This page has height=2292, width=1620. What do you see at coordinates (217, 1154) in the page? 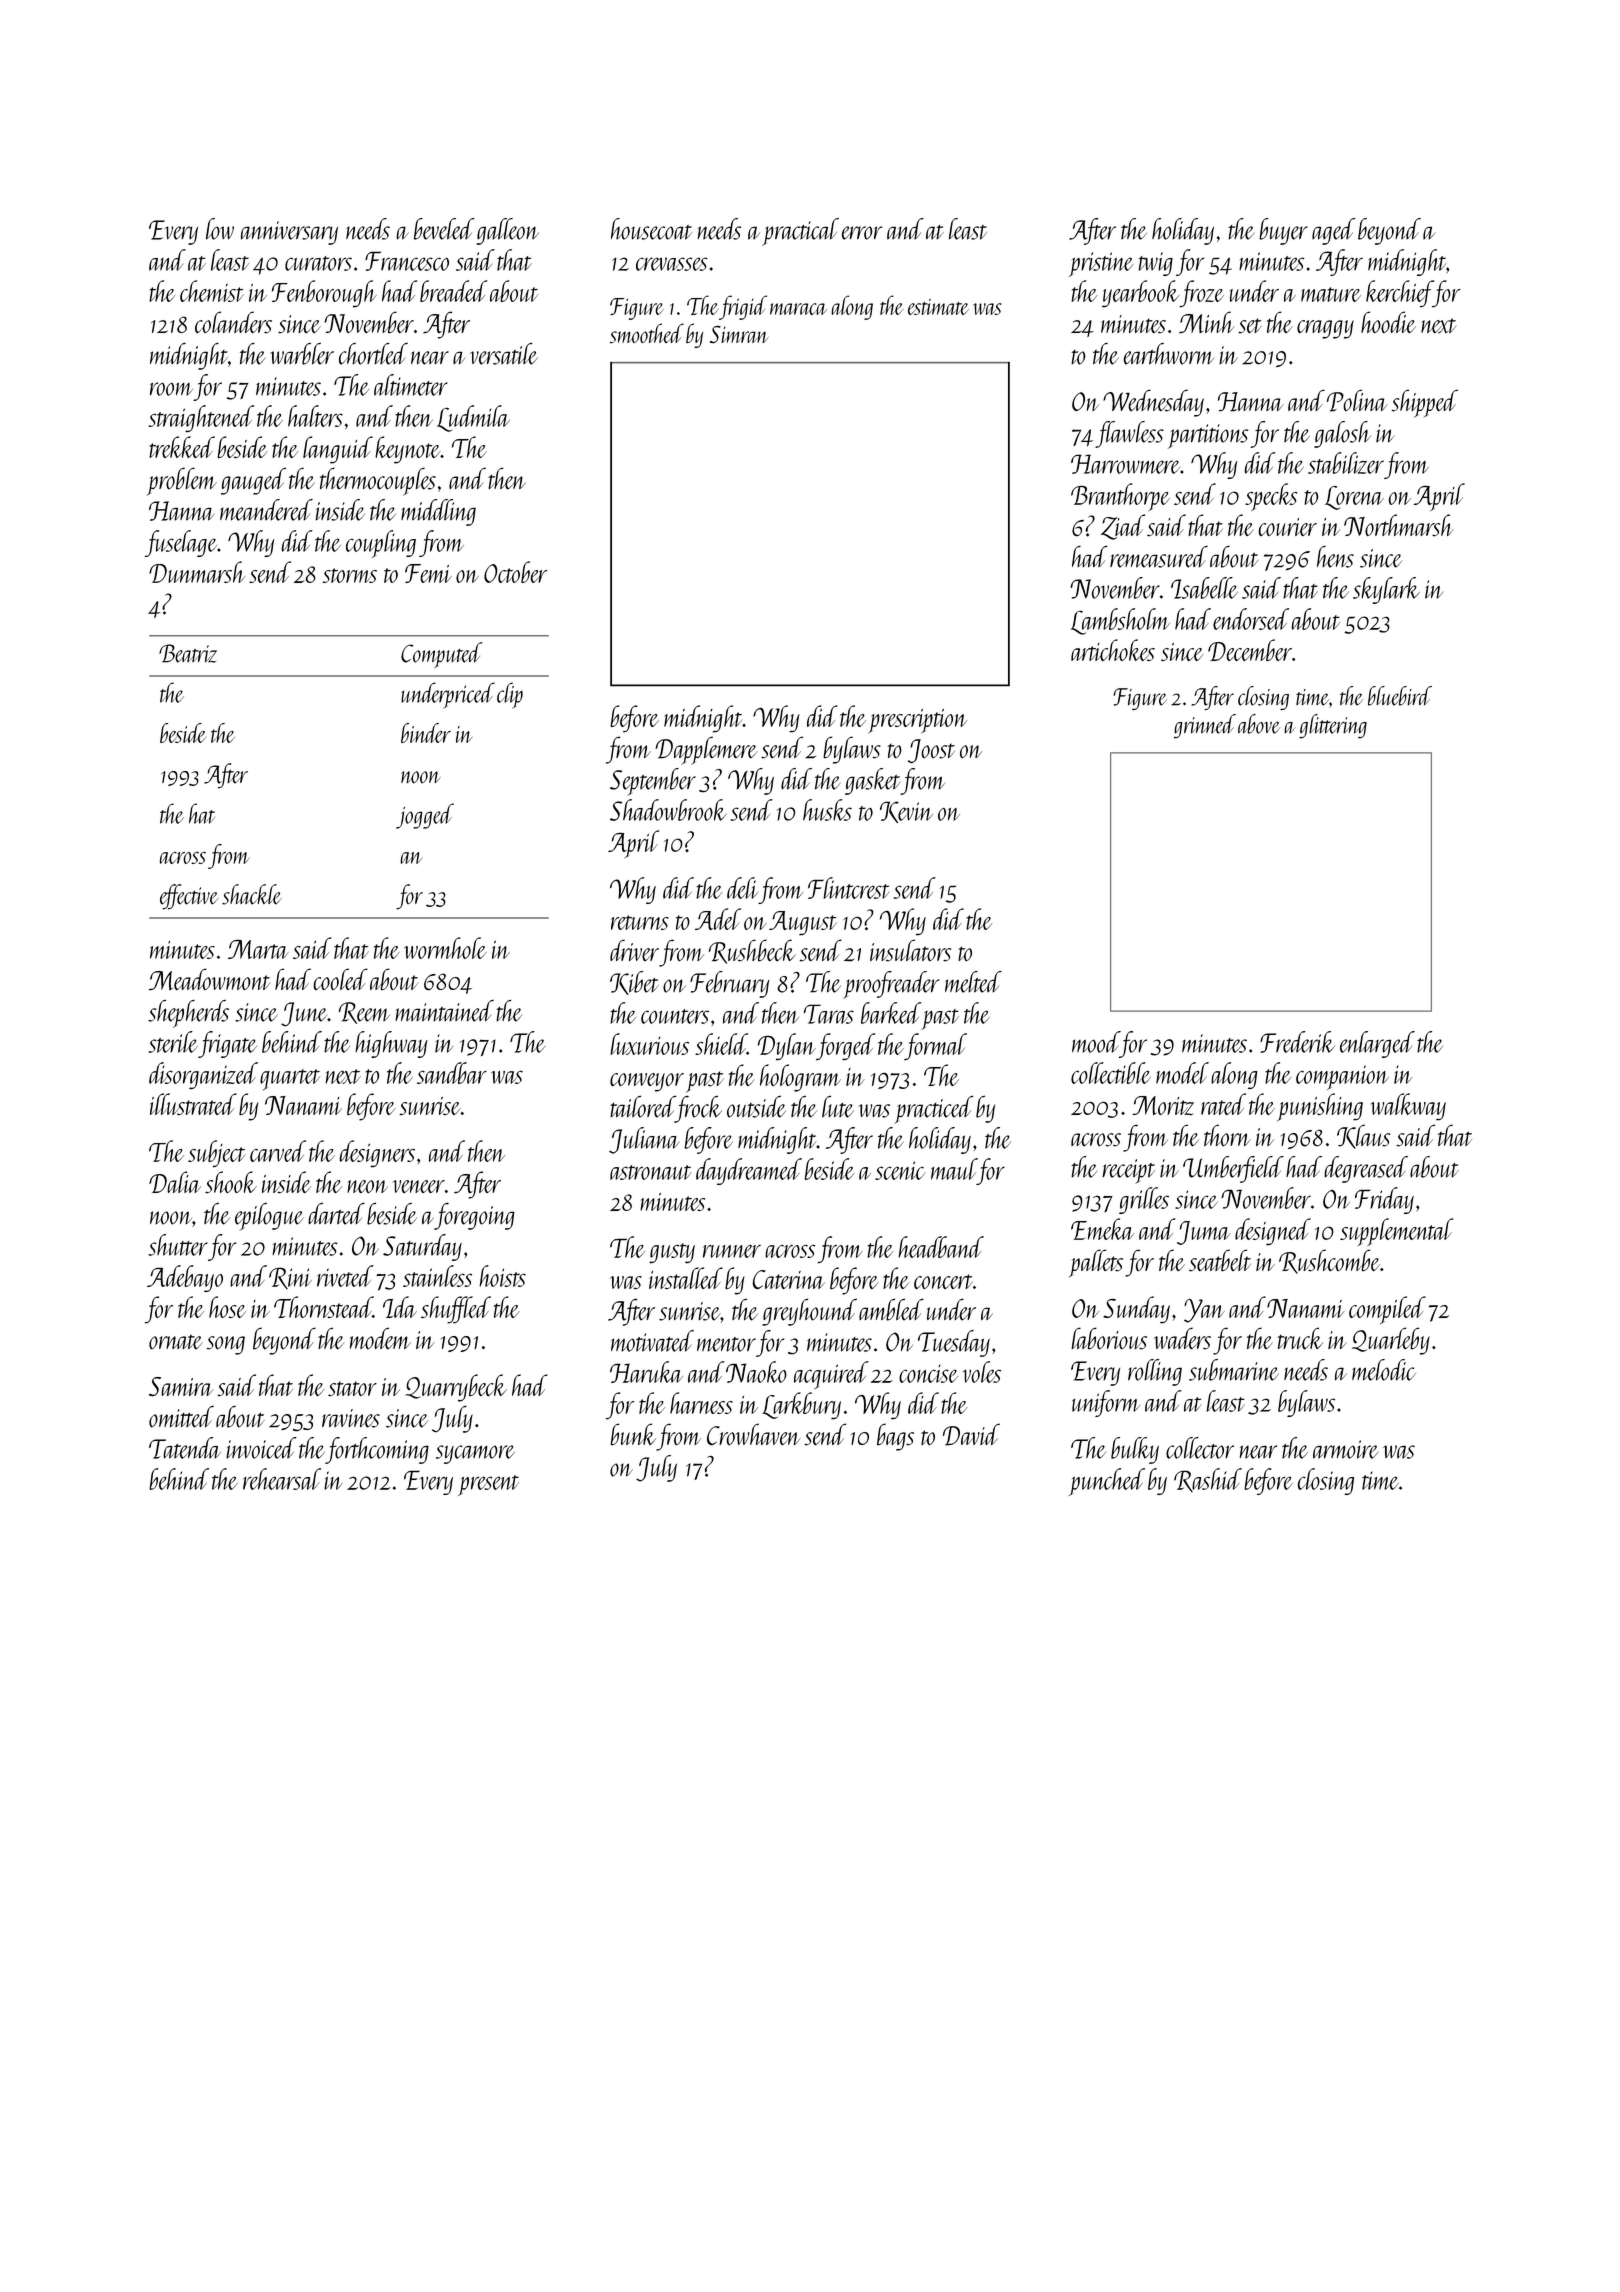
I see `subject` at bounding box center [217, 1154].
